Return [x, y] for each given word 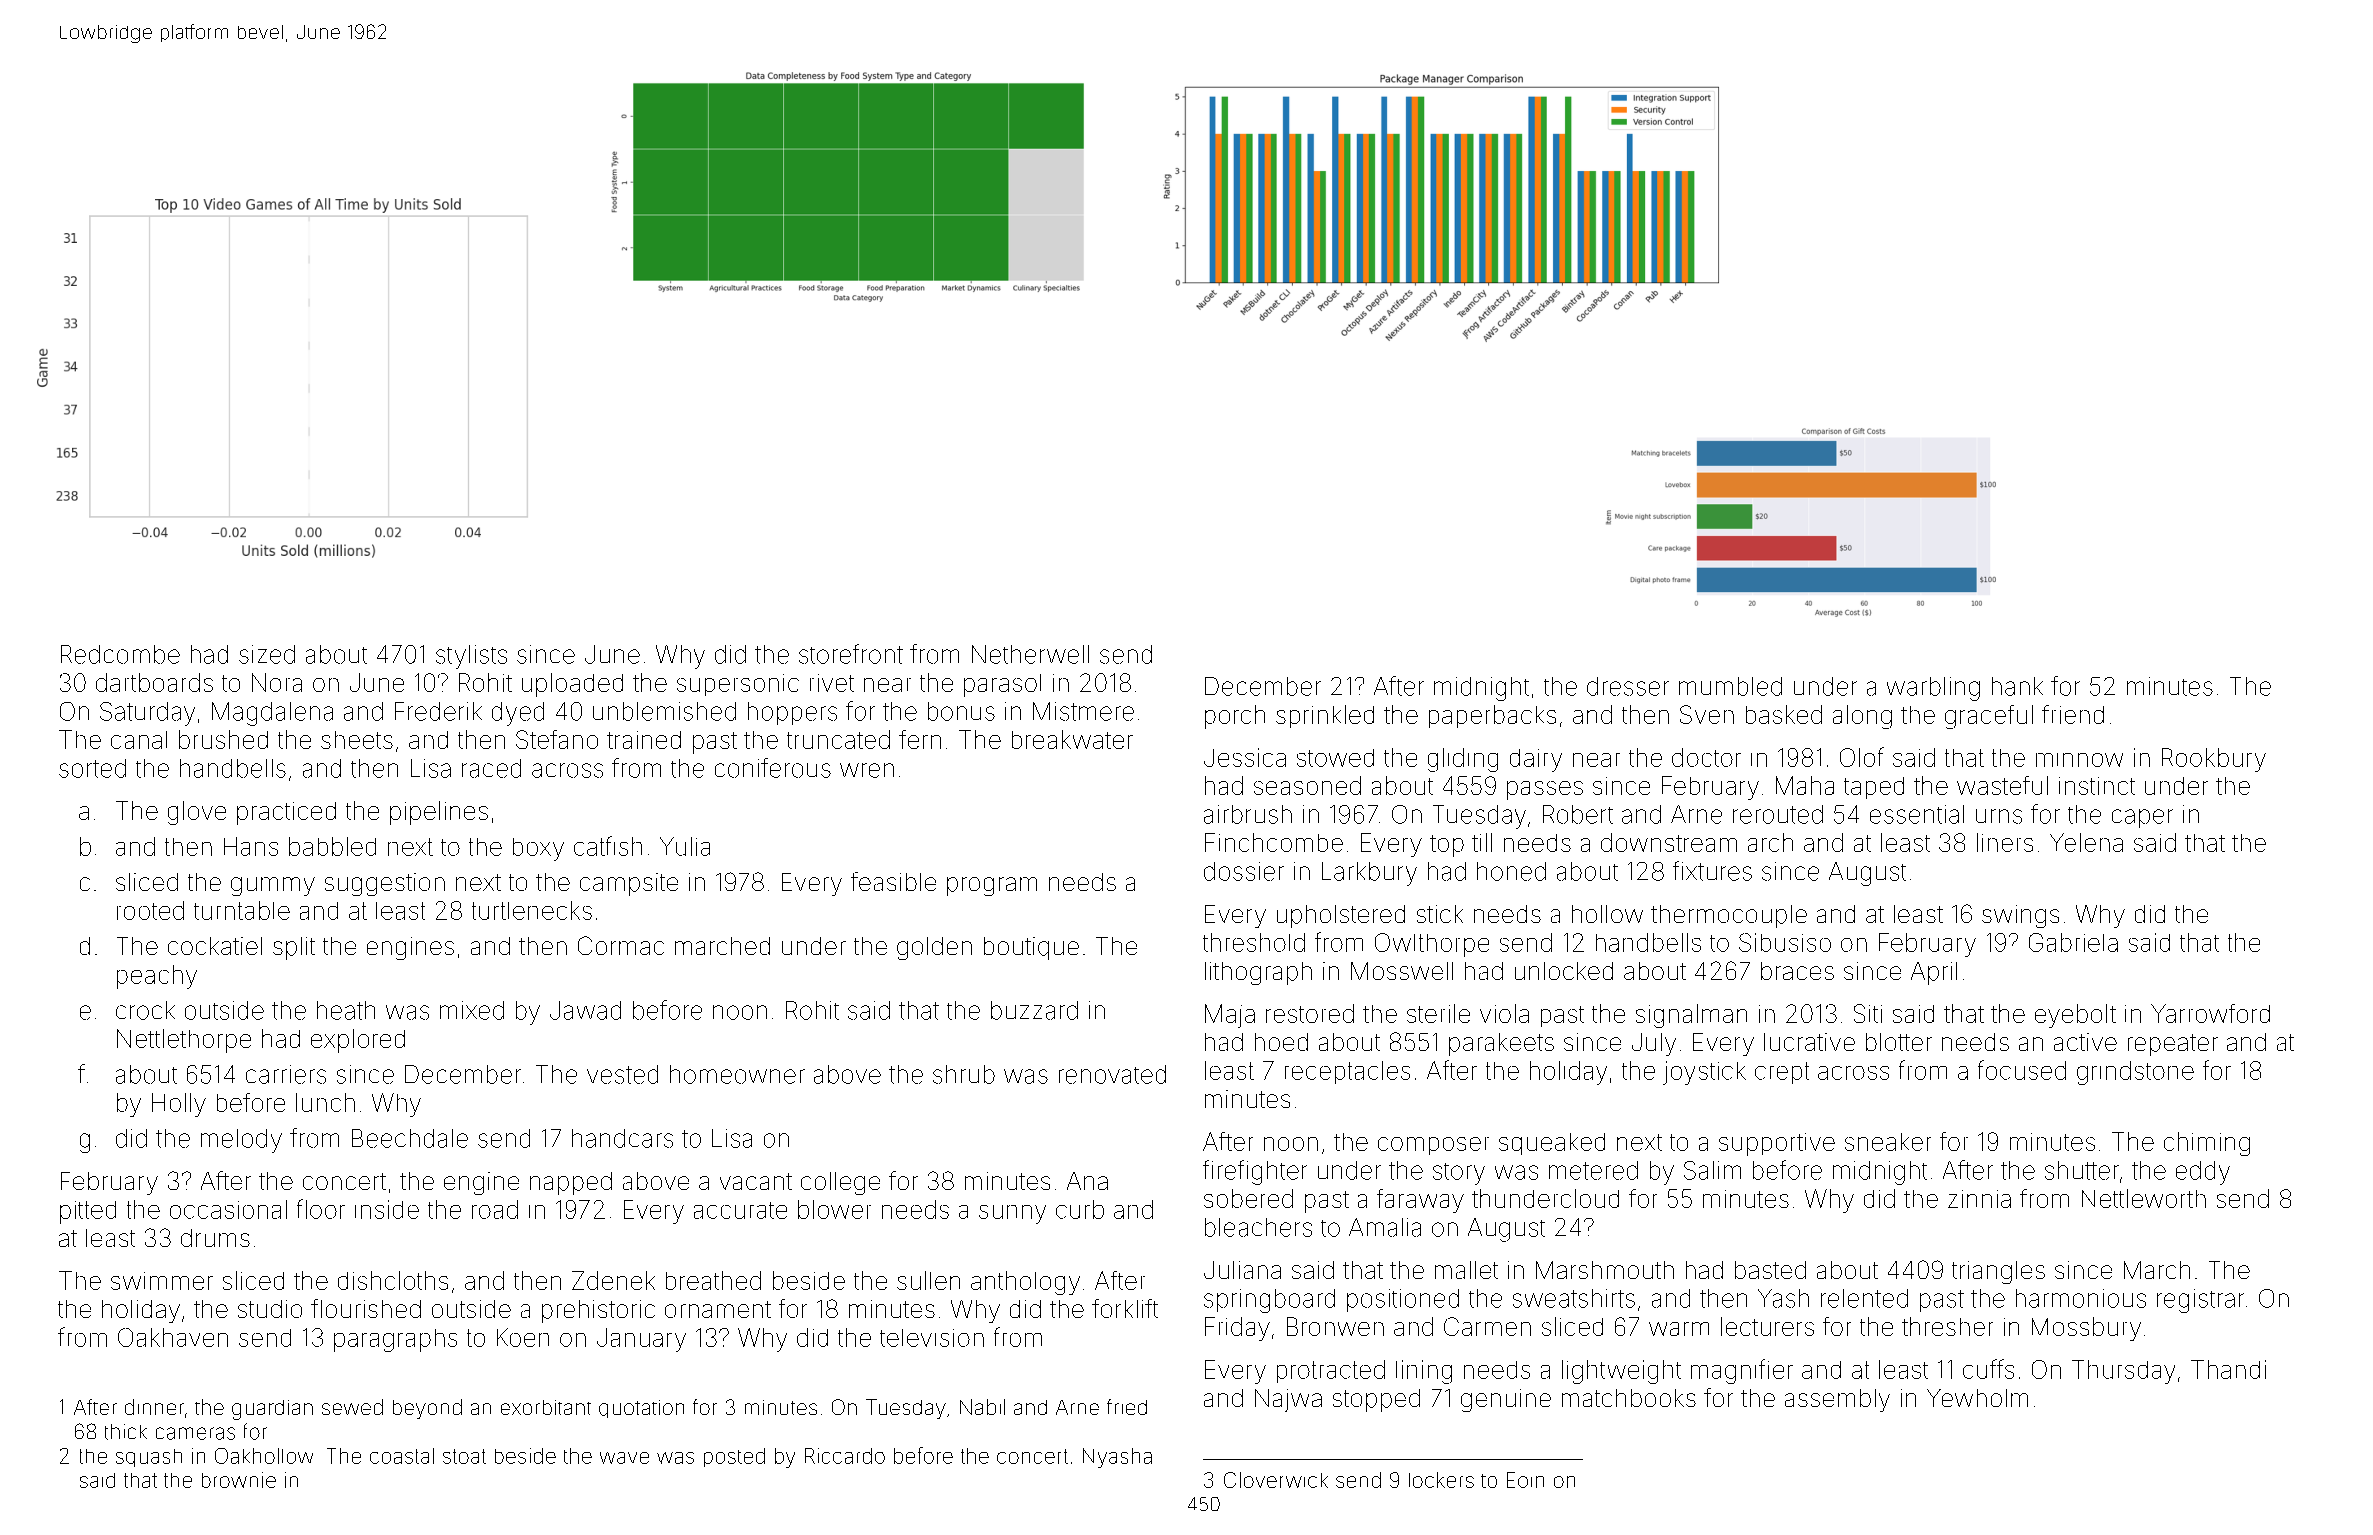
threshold [1254, 942]
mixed [472, 1010]
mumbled [1730, 686]
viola [1504, 1013]
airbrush [1248, 814]
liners [2005, 842]
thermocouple [1729, 916]
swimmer [162, 1281]
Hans [251, 846]
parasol [1002, 685]
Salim [1712, 1170]
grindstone [2135, 1073]
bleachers [1258, 1227]
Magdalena [272, 714]
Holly [179, 1105]
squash [149, 1458]
